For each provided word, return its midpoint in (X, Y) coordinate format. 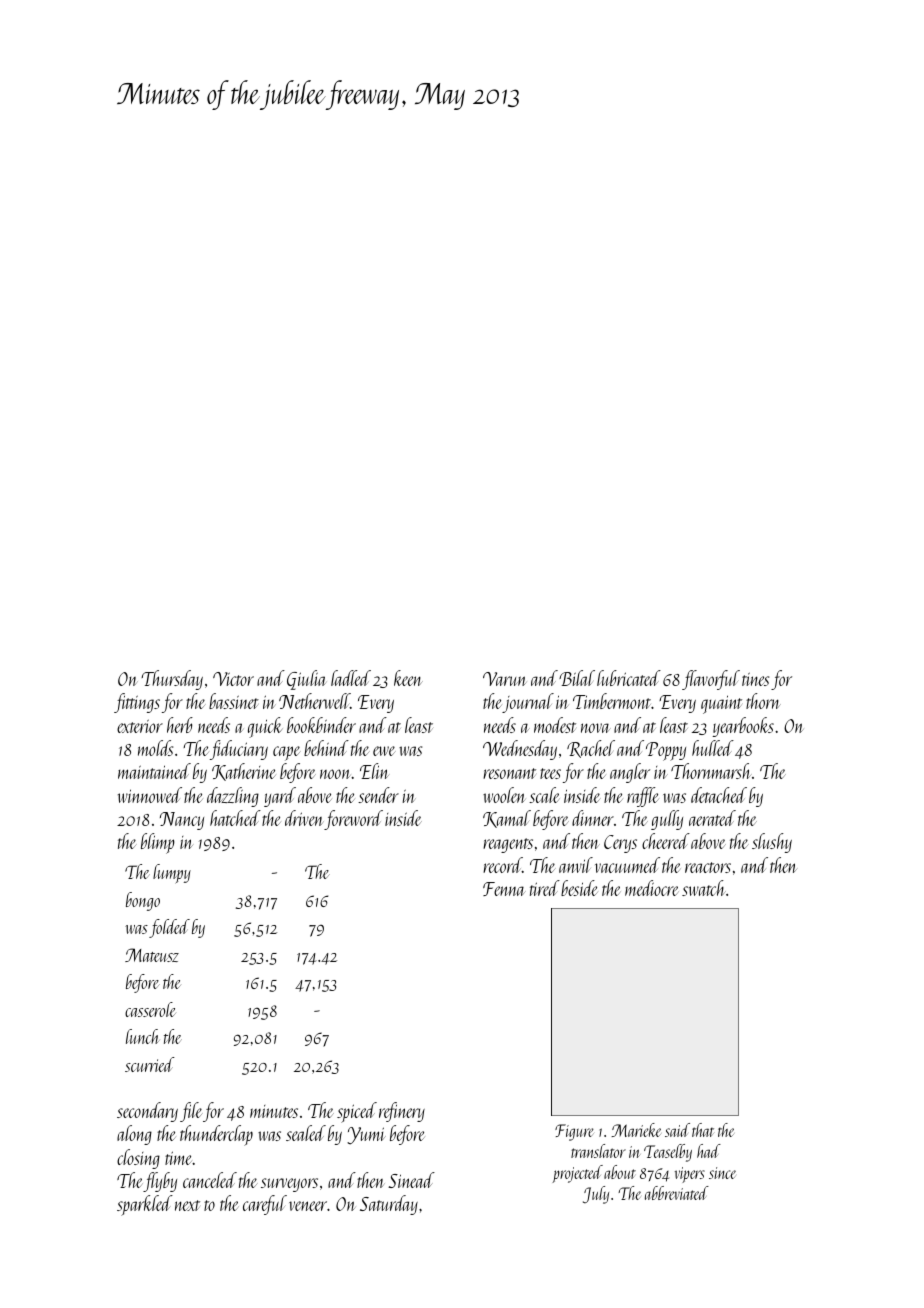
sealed (306, 1133)
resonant (509, 773)
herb (180, 725)
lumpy (172, 874)
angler (630, 773)
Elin (374, 771)
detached (719, 795)
